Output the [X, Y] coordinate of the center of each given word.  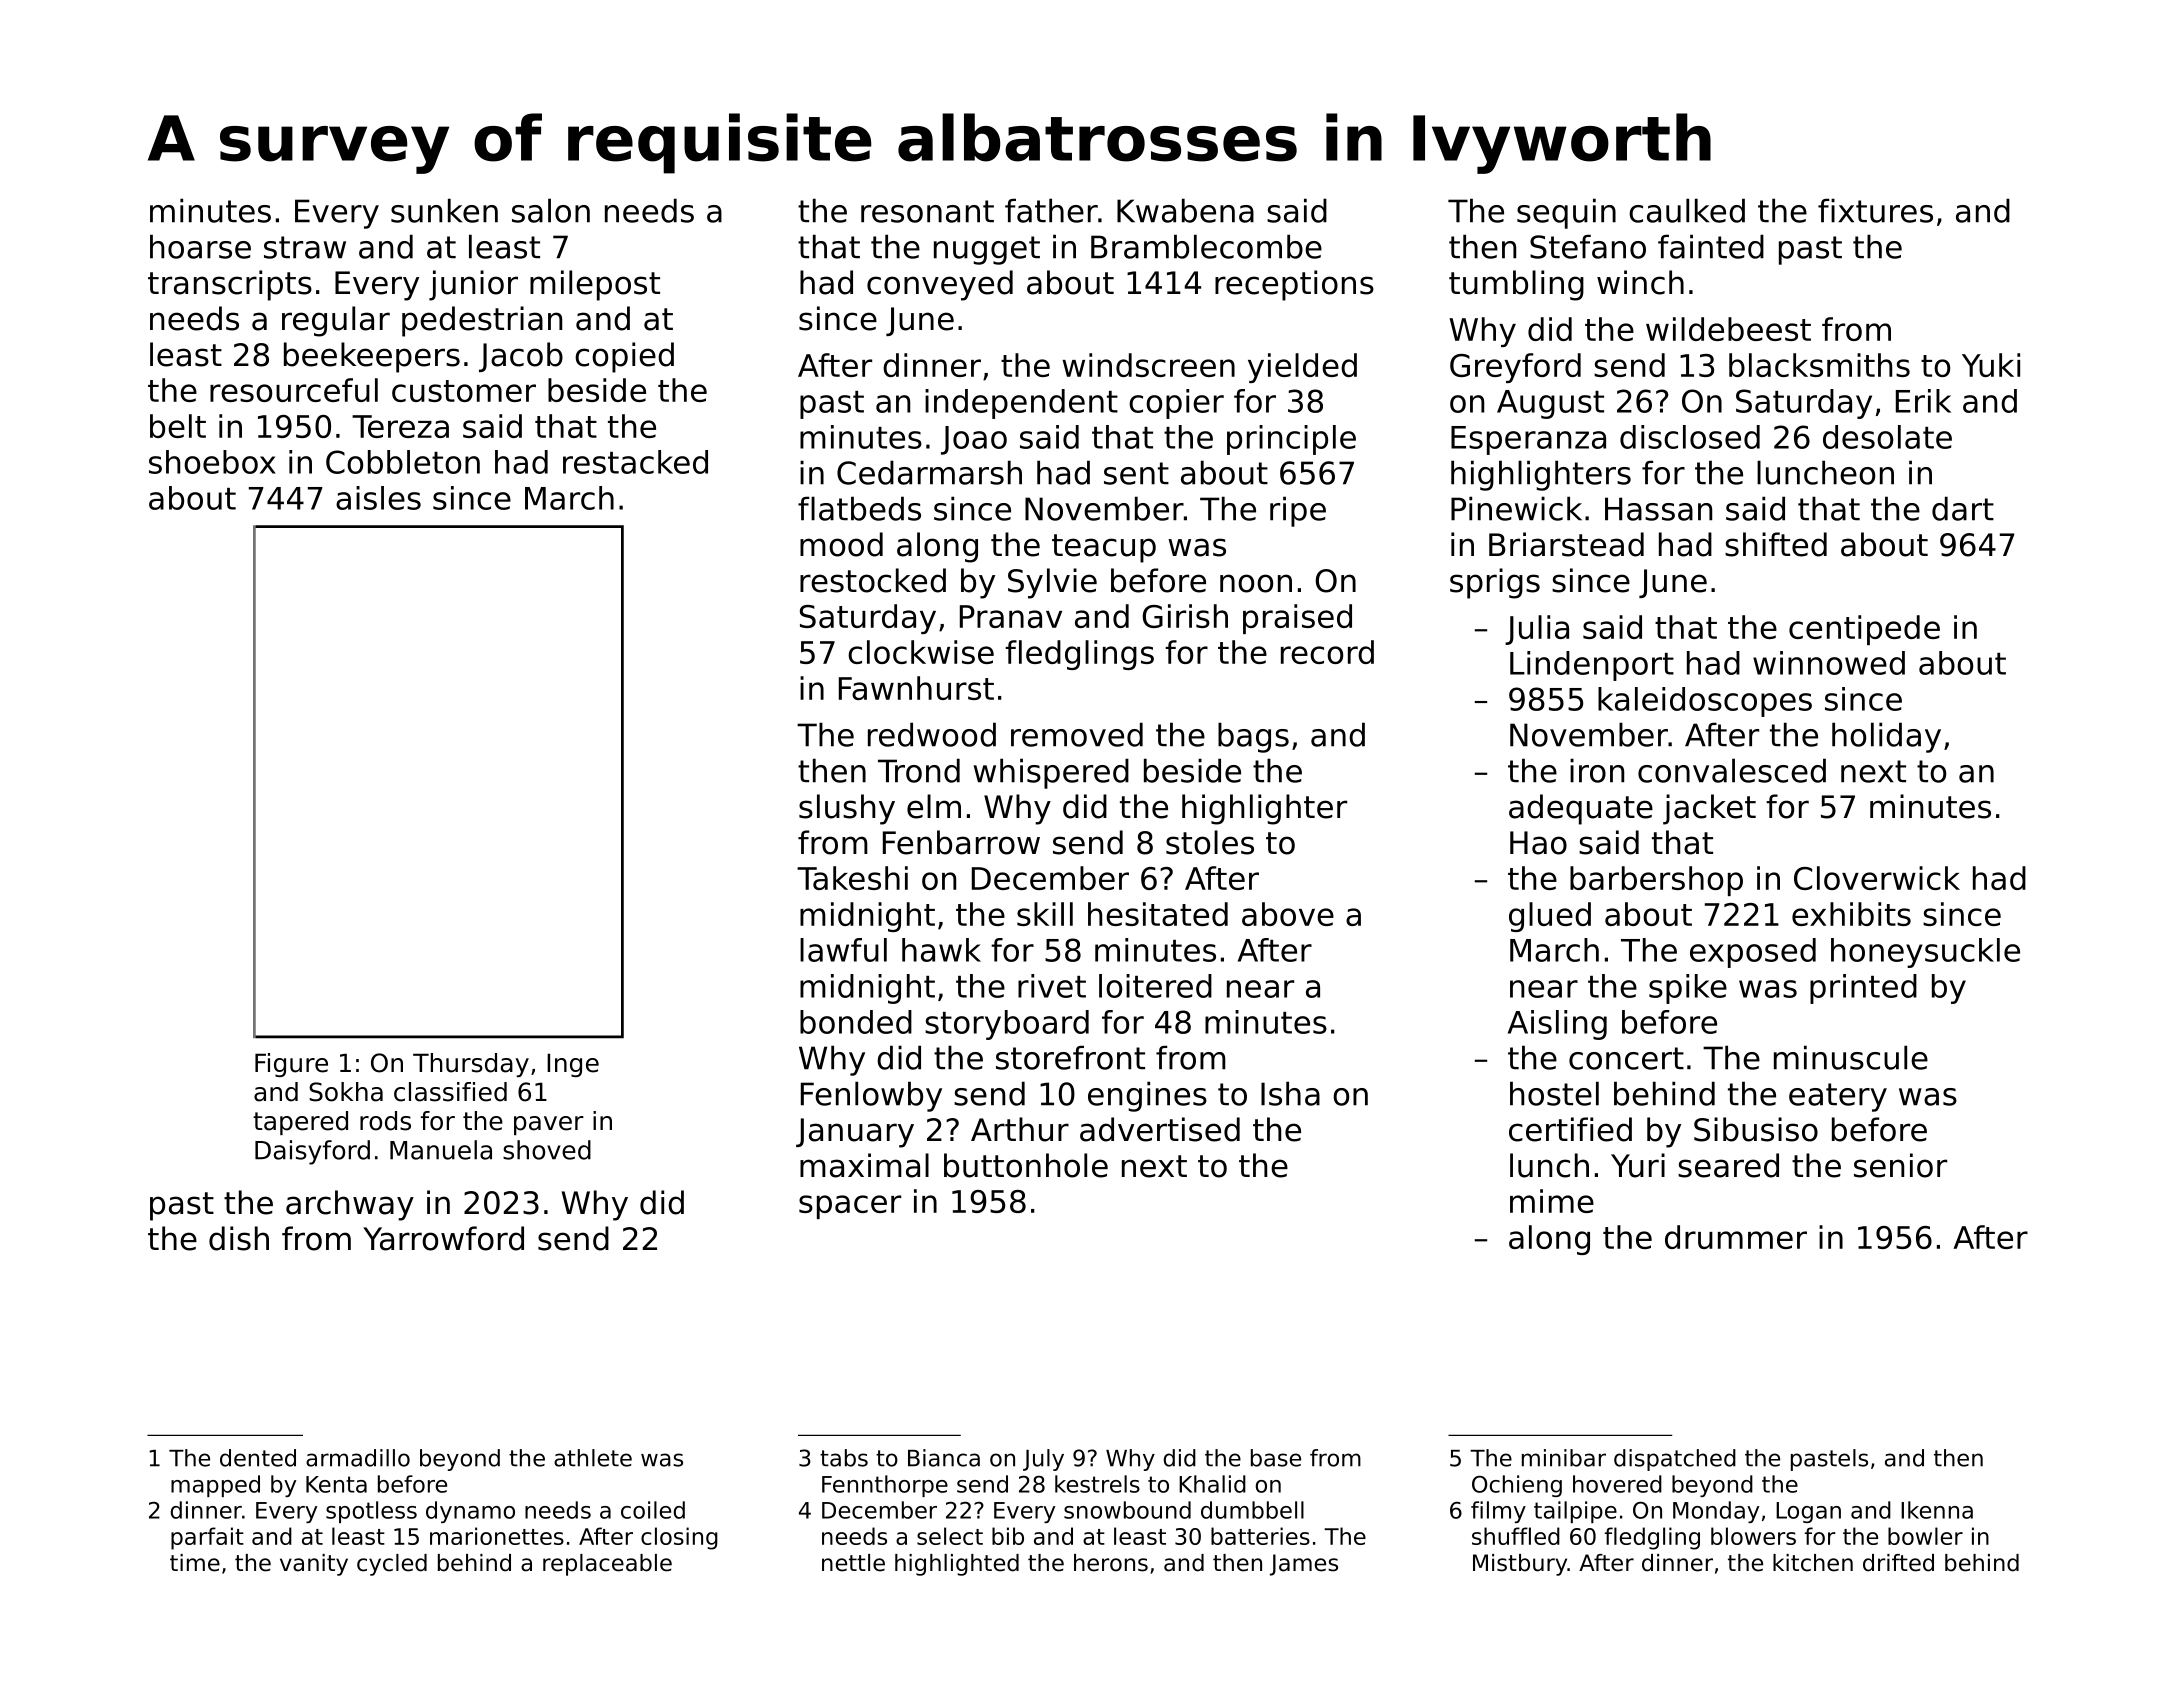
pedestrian [482, 321]
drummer [1736, 1237]
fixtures [1875, 210]
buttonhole [1026, 1165]
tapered [300, 1123]
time [195, 1563]
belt [178, 426]
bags [1253, 737]
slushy [847, 809]
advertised [1160, 1129]
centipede [1864, 630]
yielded [1302, 368]
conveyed [940, 285]
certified [1570, 1129]
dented [258, 1458]
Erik [1923, 401]
